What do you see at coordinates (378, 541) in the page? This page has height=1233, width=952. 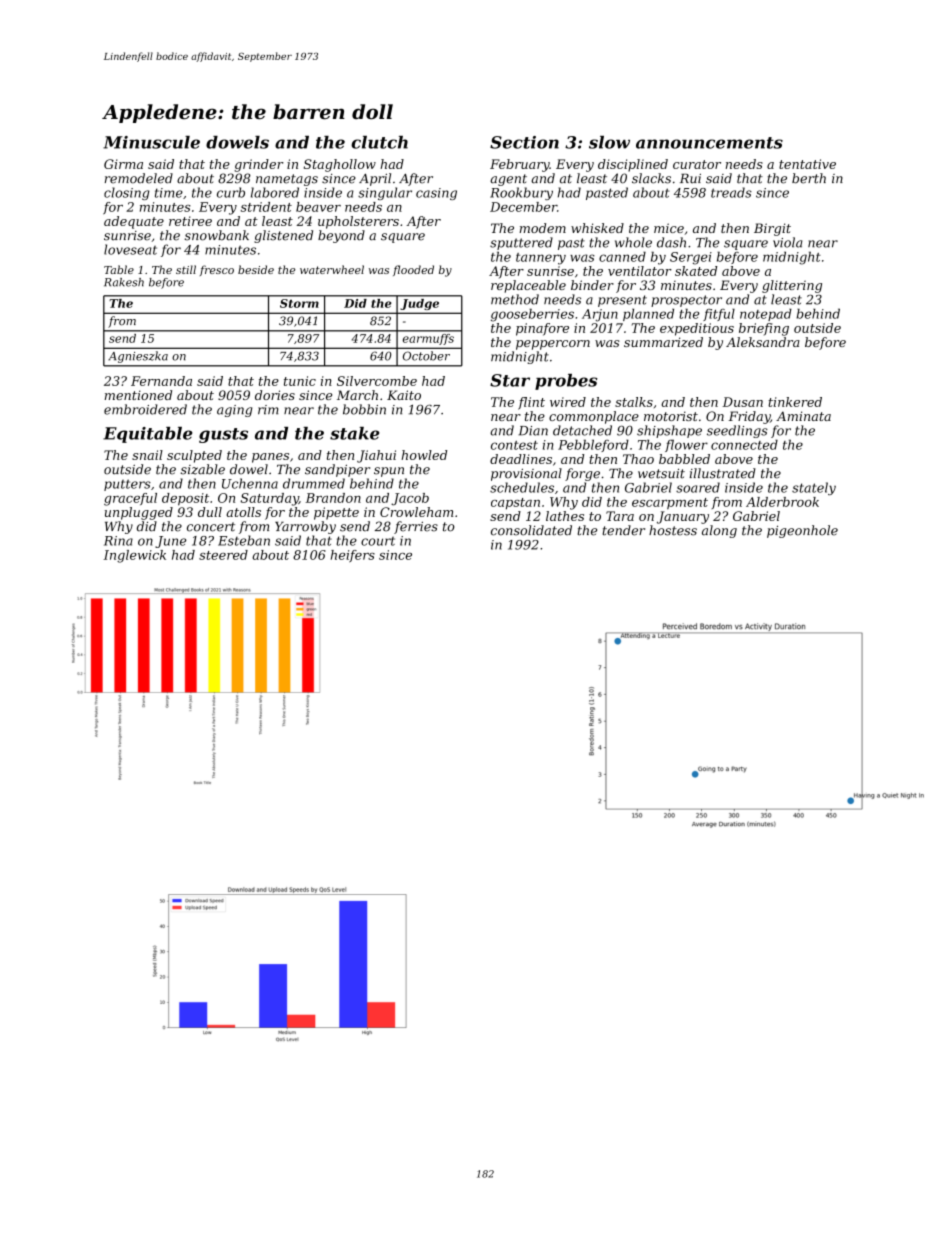 I see `court` at bounding box center [378, 541].
